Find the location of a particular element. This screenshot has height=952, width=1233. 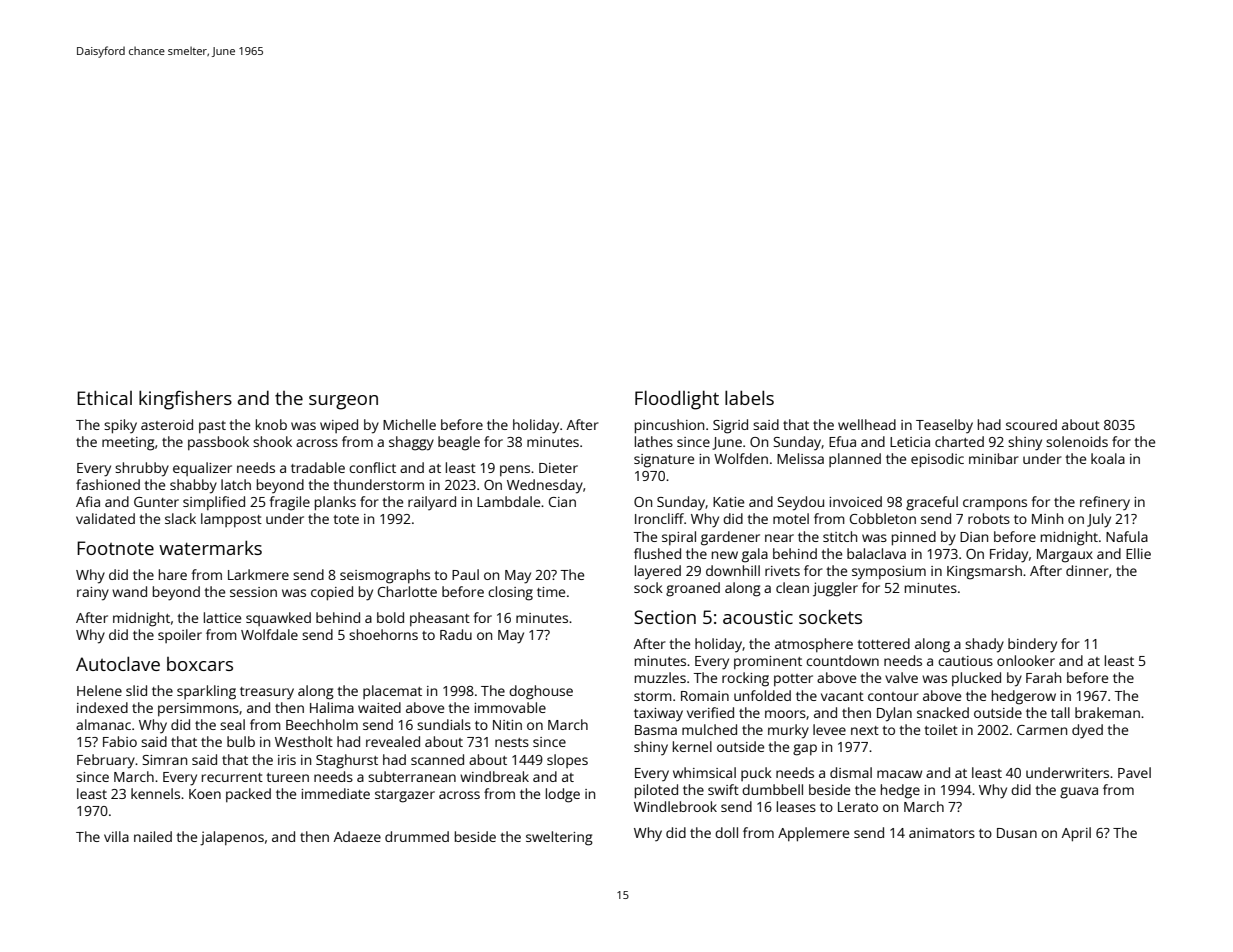

Paul is located at coordinates (465, 574).
